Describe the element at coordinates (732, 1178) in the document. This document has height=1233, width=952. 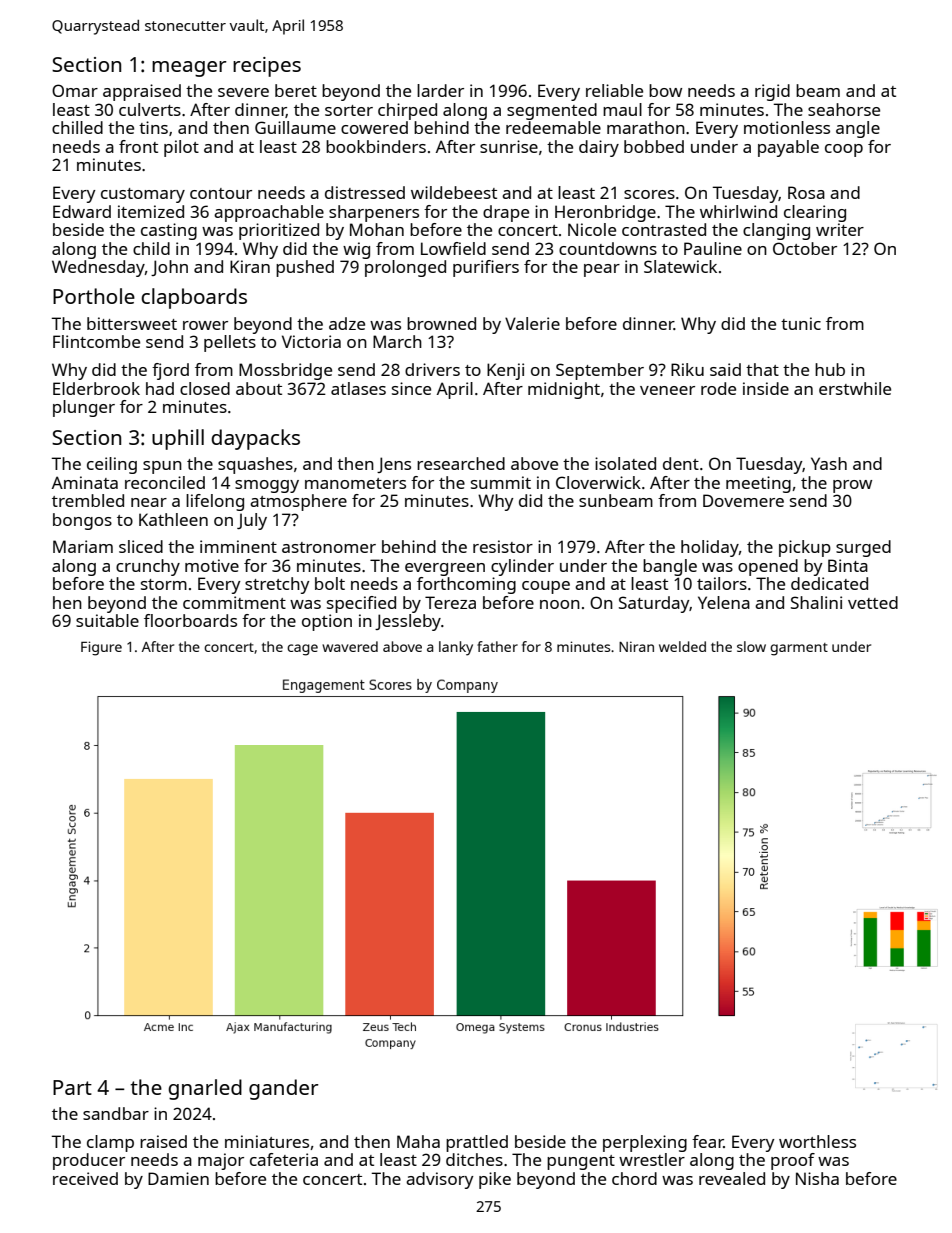
I see `revealed` at that location.
